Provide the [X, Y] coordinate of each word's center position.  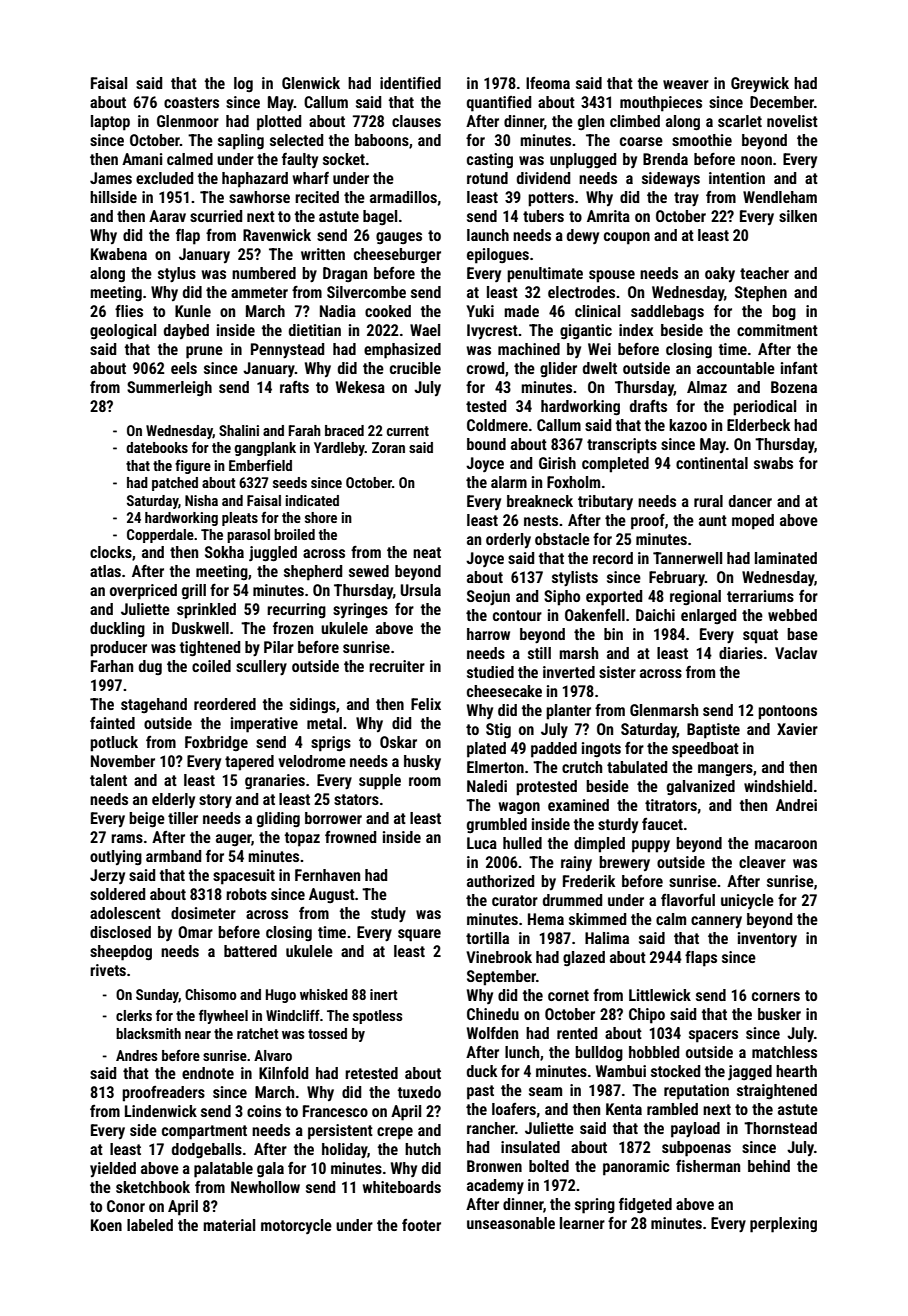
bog [784, 313]
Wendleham [780, 197]
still [539, 653]
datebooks [157, 447]
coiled [211, 666]
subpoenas [696, 1149]
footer [421, 1225]
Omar [195, 932]
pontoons [787, 712]
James [111, 178]
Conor [126, 1206]
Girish [557, 463]
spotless [377, 1017]
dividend [543, 178]
